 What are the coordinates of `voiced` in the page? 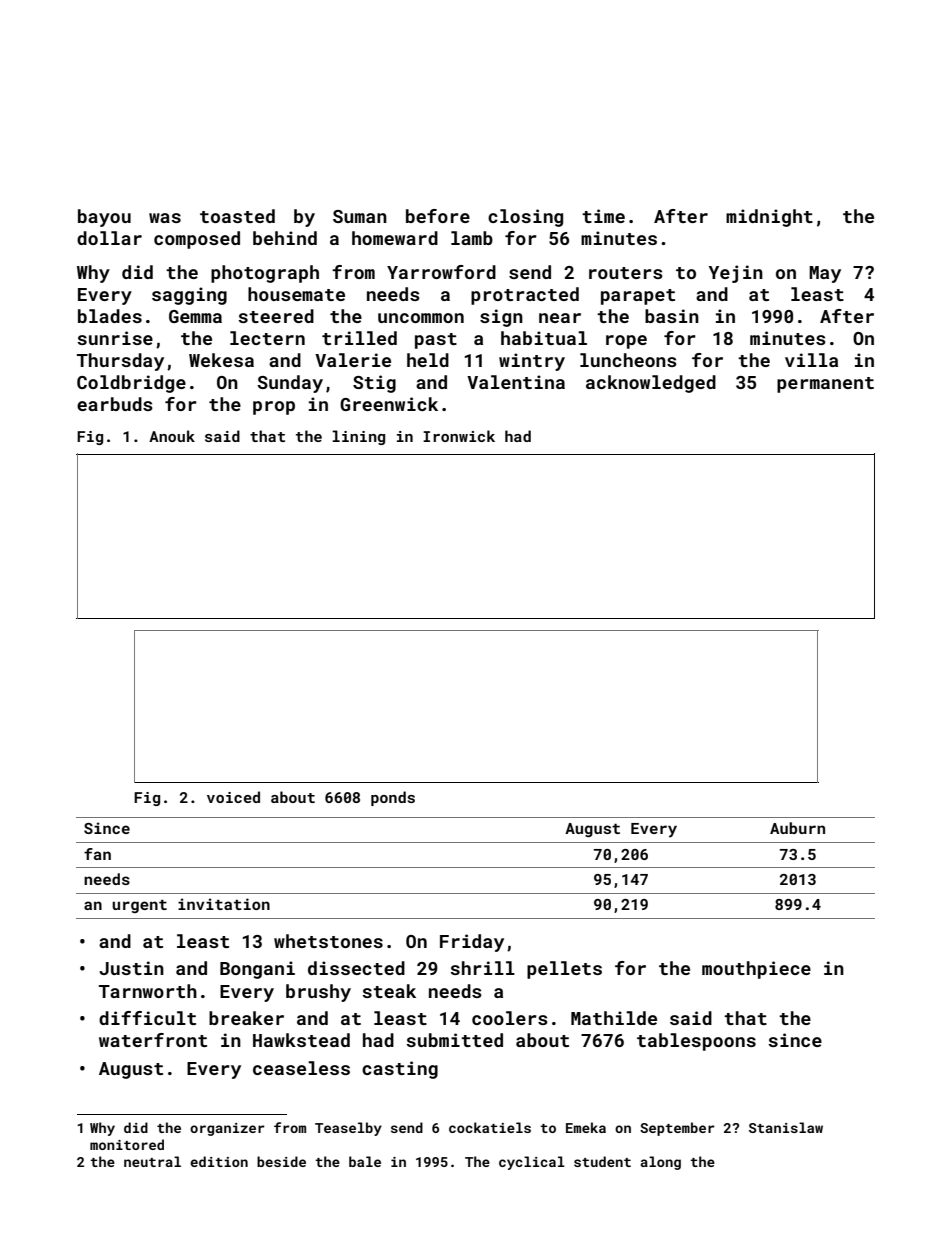 It's located at (233, 797).
